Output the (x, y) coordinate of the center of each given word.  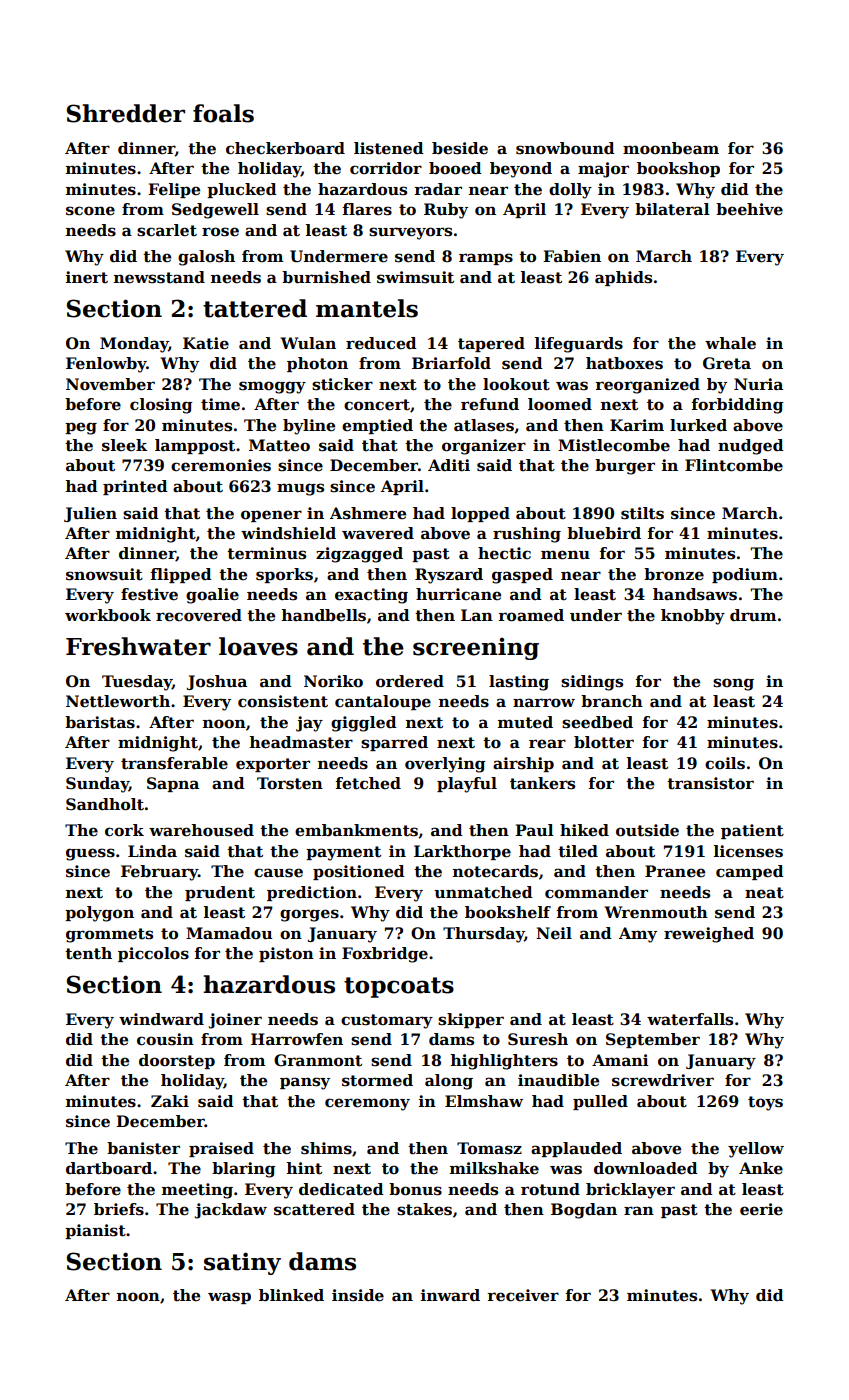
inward (450, 1295)
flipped (181, 575)
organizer (484, 447)
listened (389, 148)
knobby (693, 617)
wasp (229, 1298)
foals (223, 113)
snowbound (565, 148)
